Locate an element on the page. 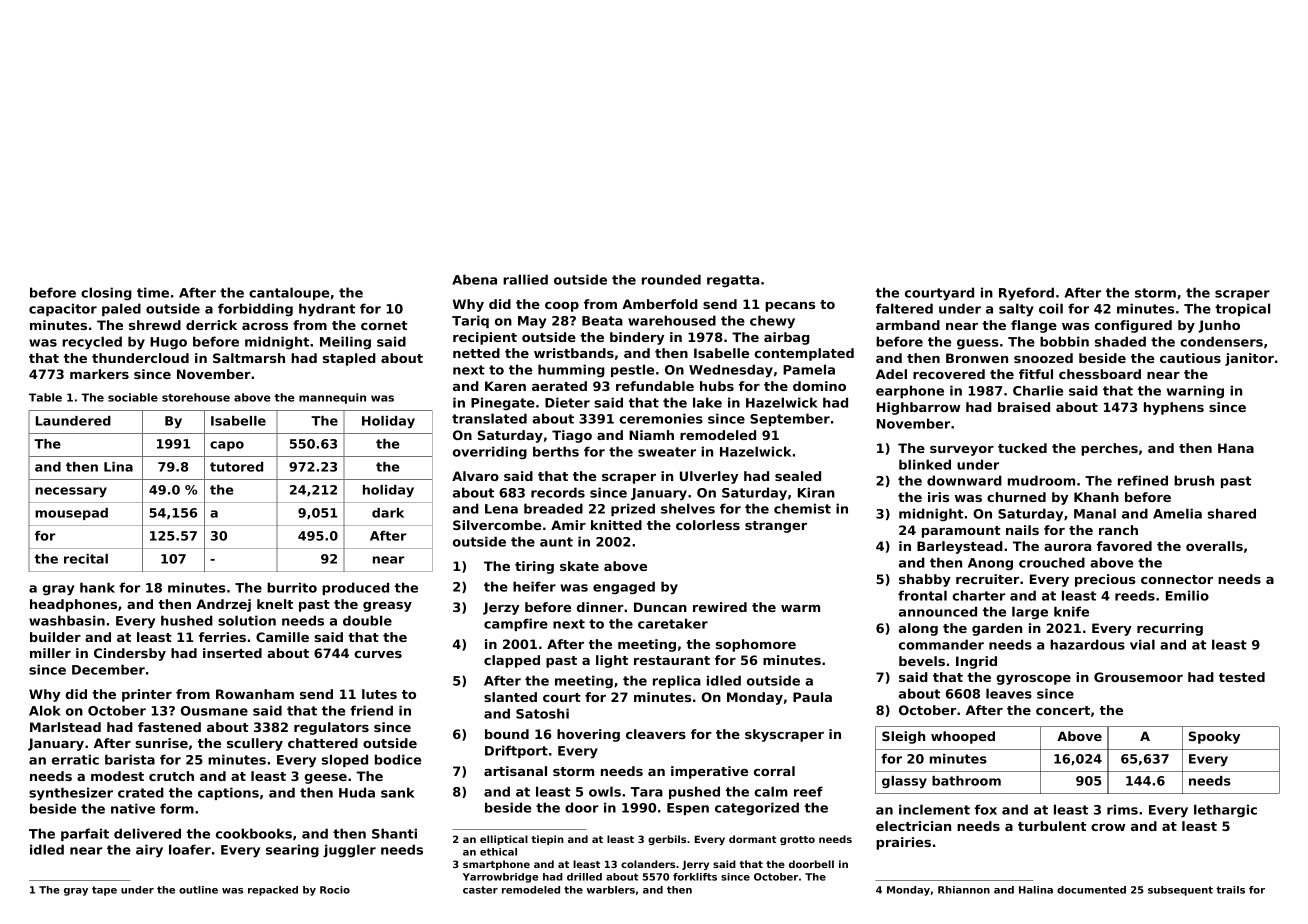 Image resolution: width=1308 pixels, height=924 pixels. hazardous is located at coordinates (1087, 644).
